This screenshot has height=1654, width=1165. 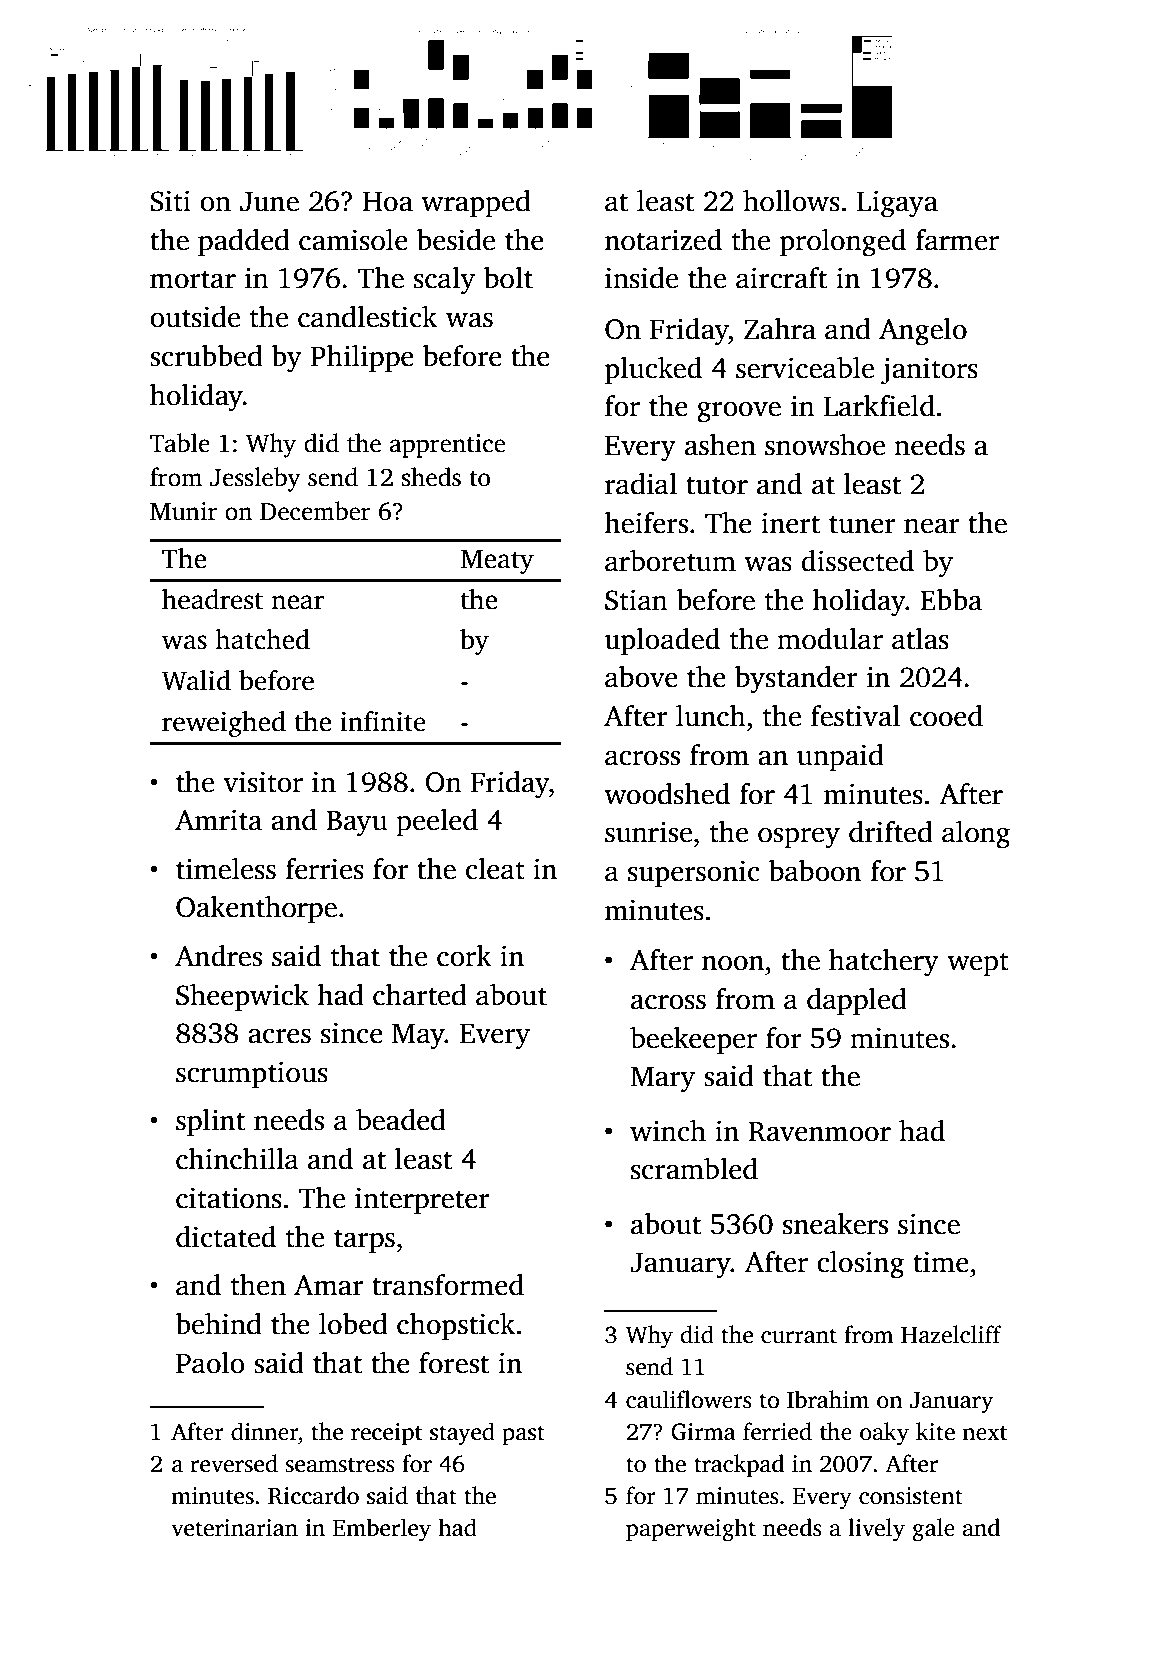 What do you see at coordinates (799, 838) in the screenshot?
I see `osprey` at bounding box center [799, 838].
